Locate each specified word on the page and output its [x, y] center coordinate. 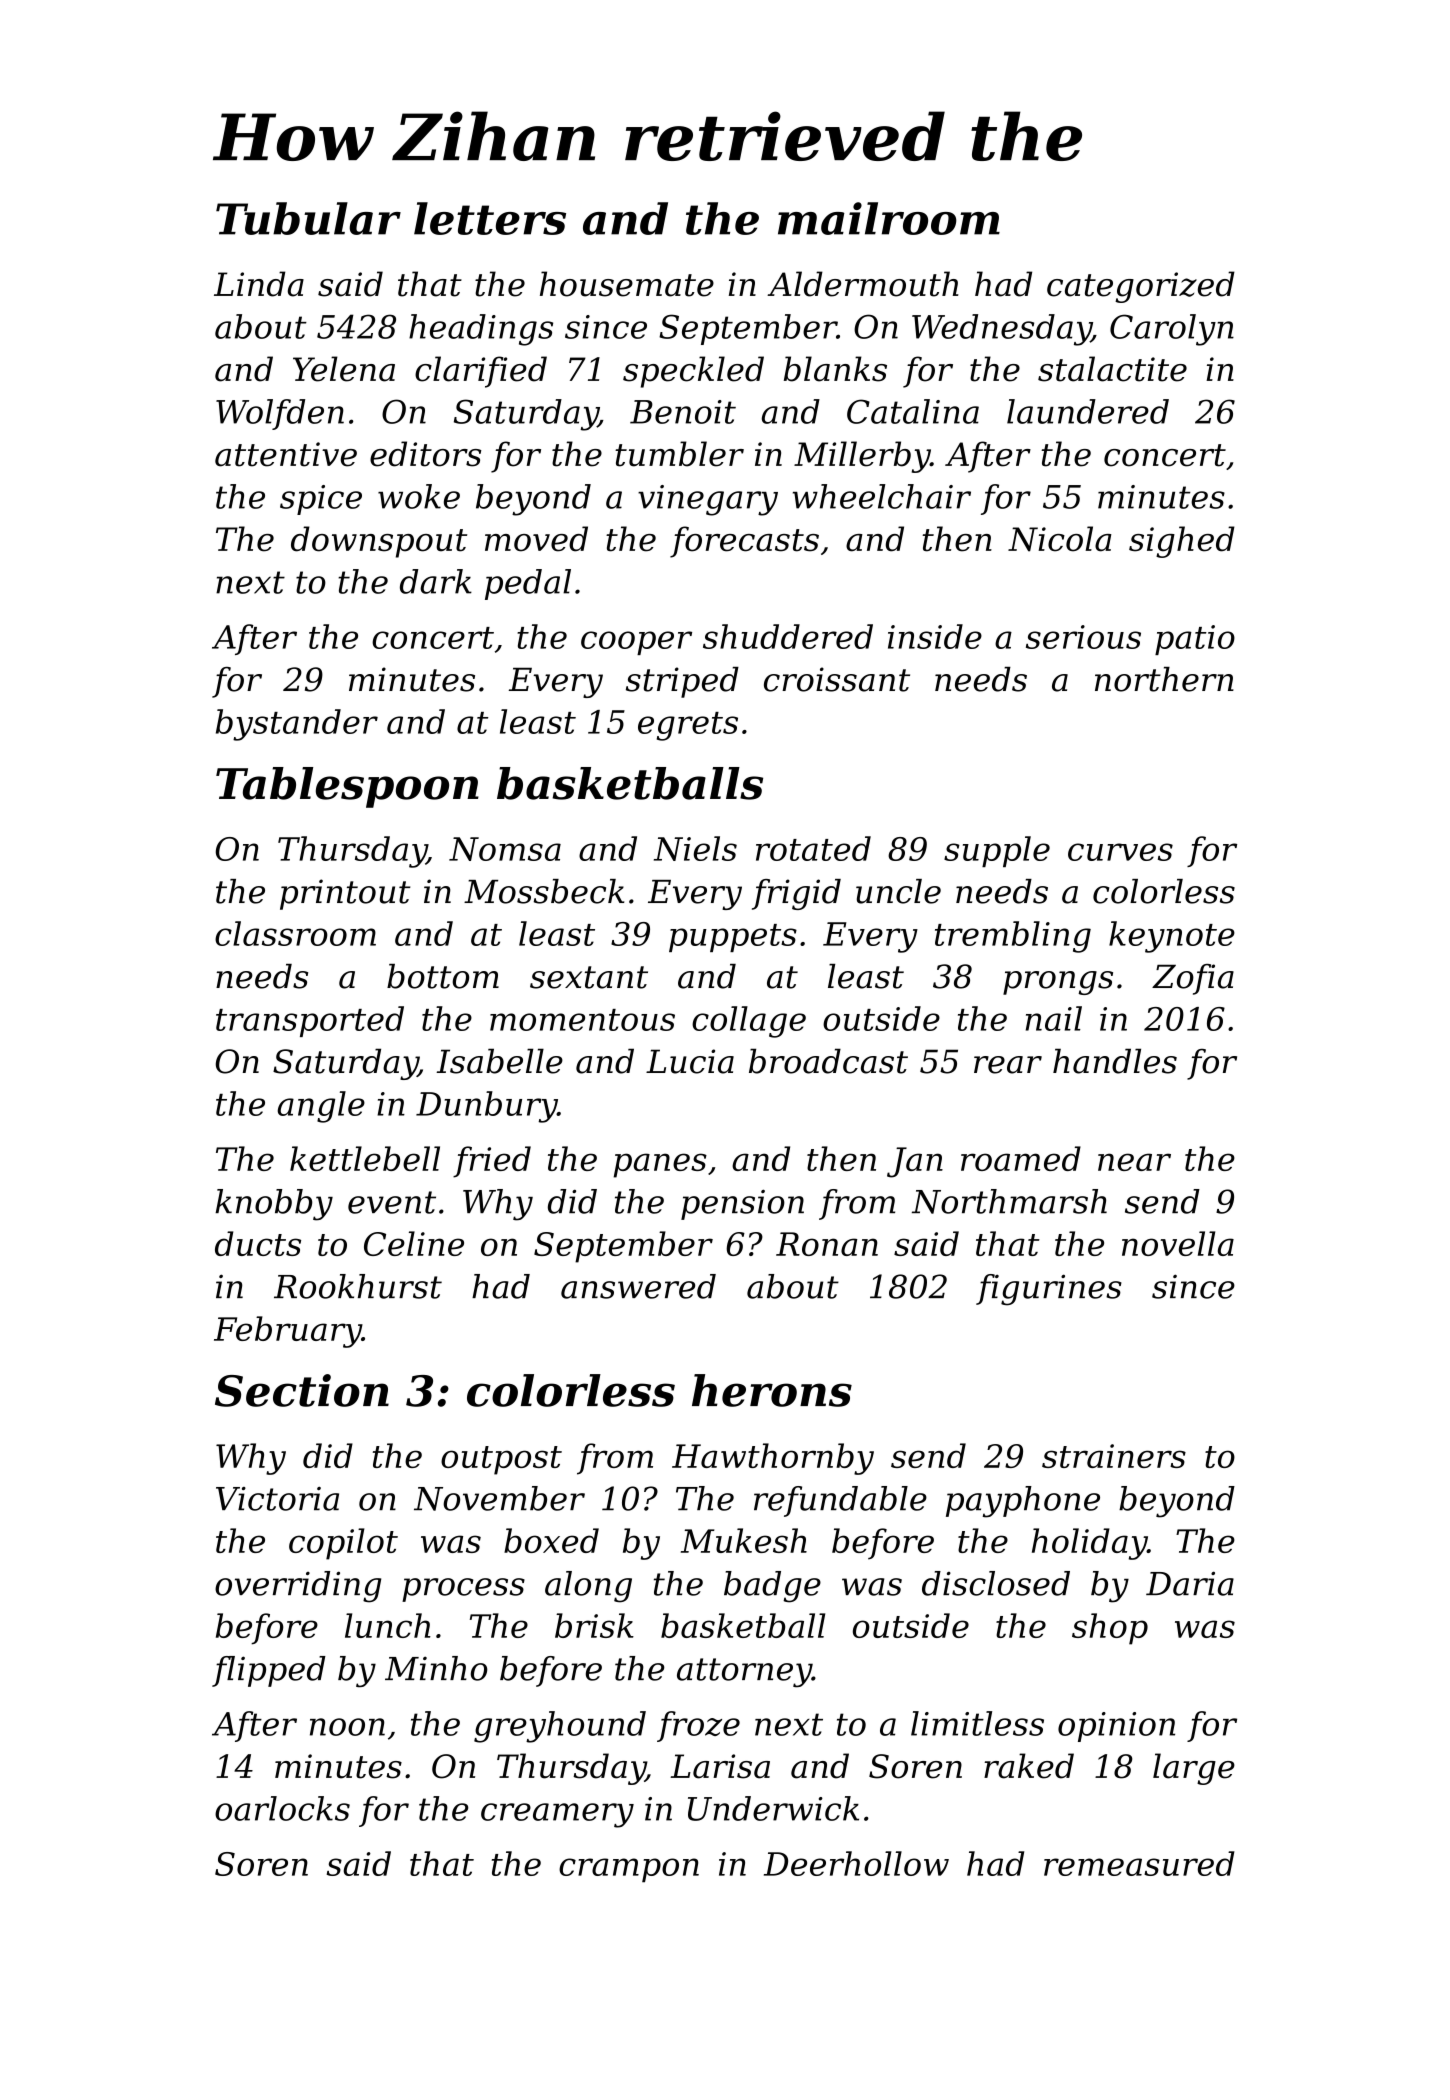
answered [638, 1286]
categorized [1141, 287]
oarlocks [282, 1808]
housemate [627, 284]
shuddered [788, 636]
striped [682, 682]
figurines [1049, 1290]
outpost [501, 1460]
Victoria [277, 1499]
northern [1164, 679]
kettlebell [365, 1158]
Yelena [344, 369]
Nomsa [505, 849]
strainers [1114, 1456]
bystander [297, 725]
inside [935, 636]
